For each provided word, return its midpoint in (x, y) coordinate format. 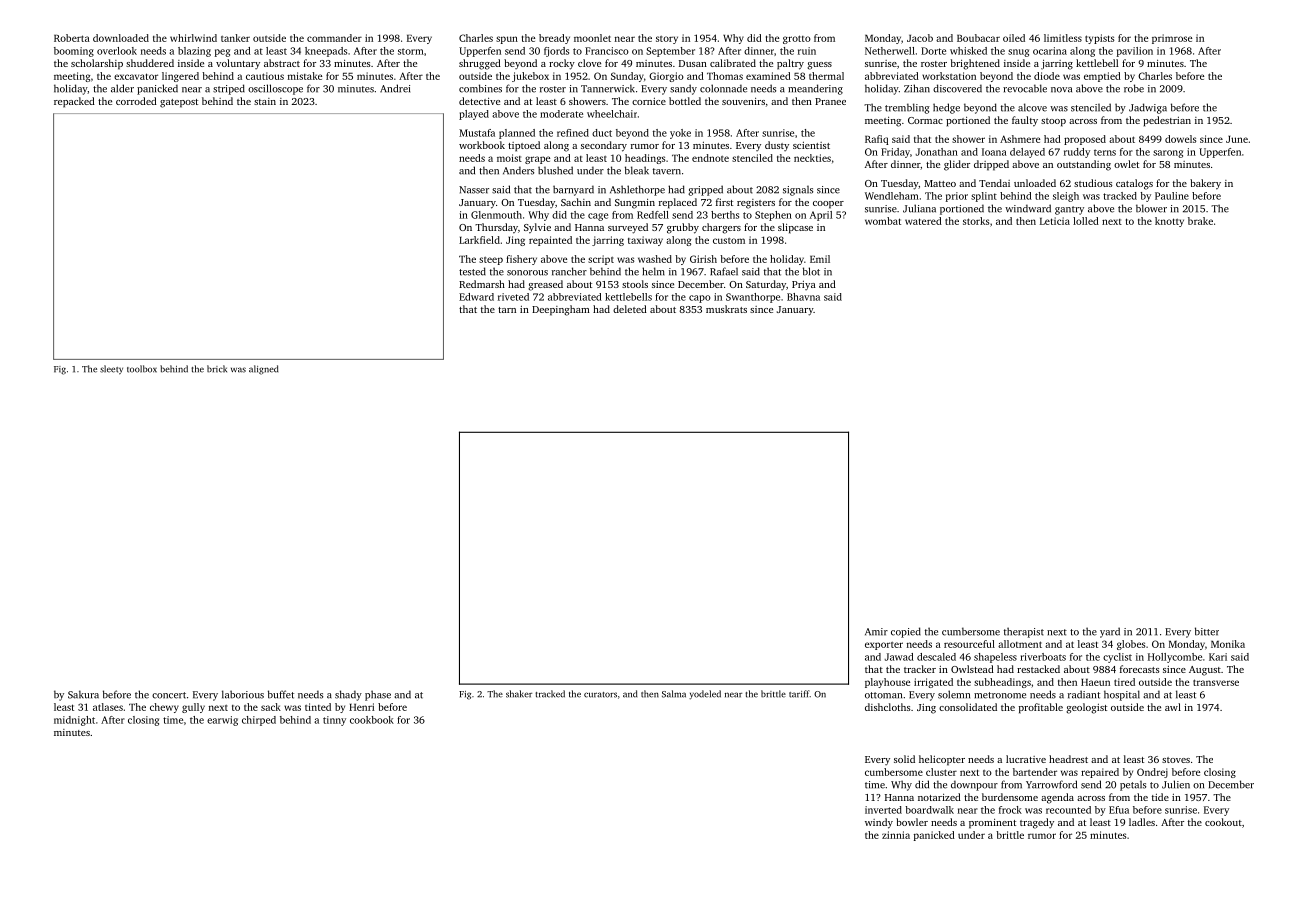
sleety (111, 370)
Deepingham (561, 310)
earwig (222, 721)
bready (554, 39)
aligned (264, 370)
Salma (674, 694)
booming (74, 52)
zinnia (896, 835)
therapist (1024, 632)
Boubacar (978, 38)
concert (169, 695)
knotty (1169, 222)
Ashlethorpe (637, 190)
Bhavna (803, 297)
